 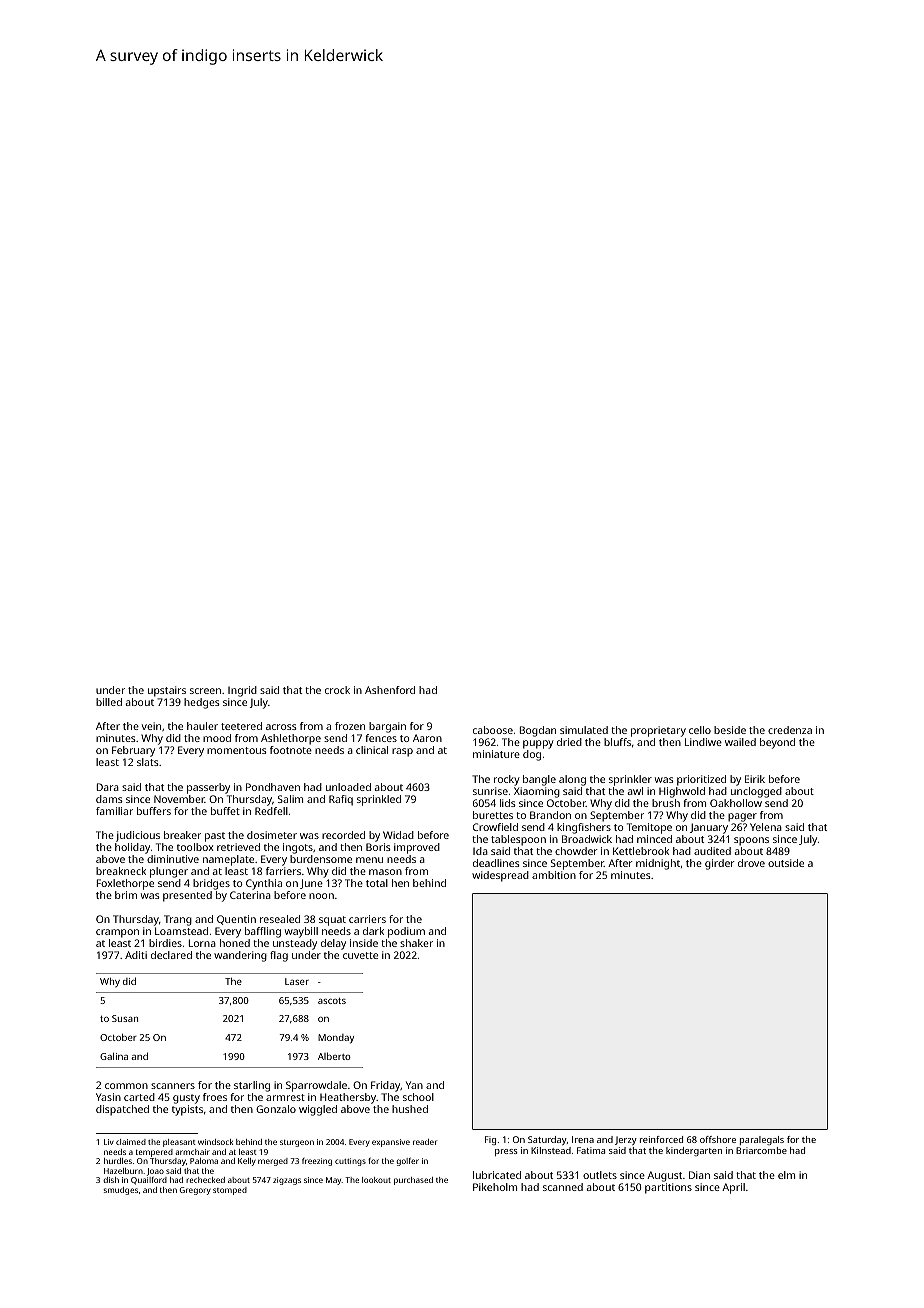 I want to click on outside, so click(x=786, y=863).
